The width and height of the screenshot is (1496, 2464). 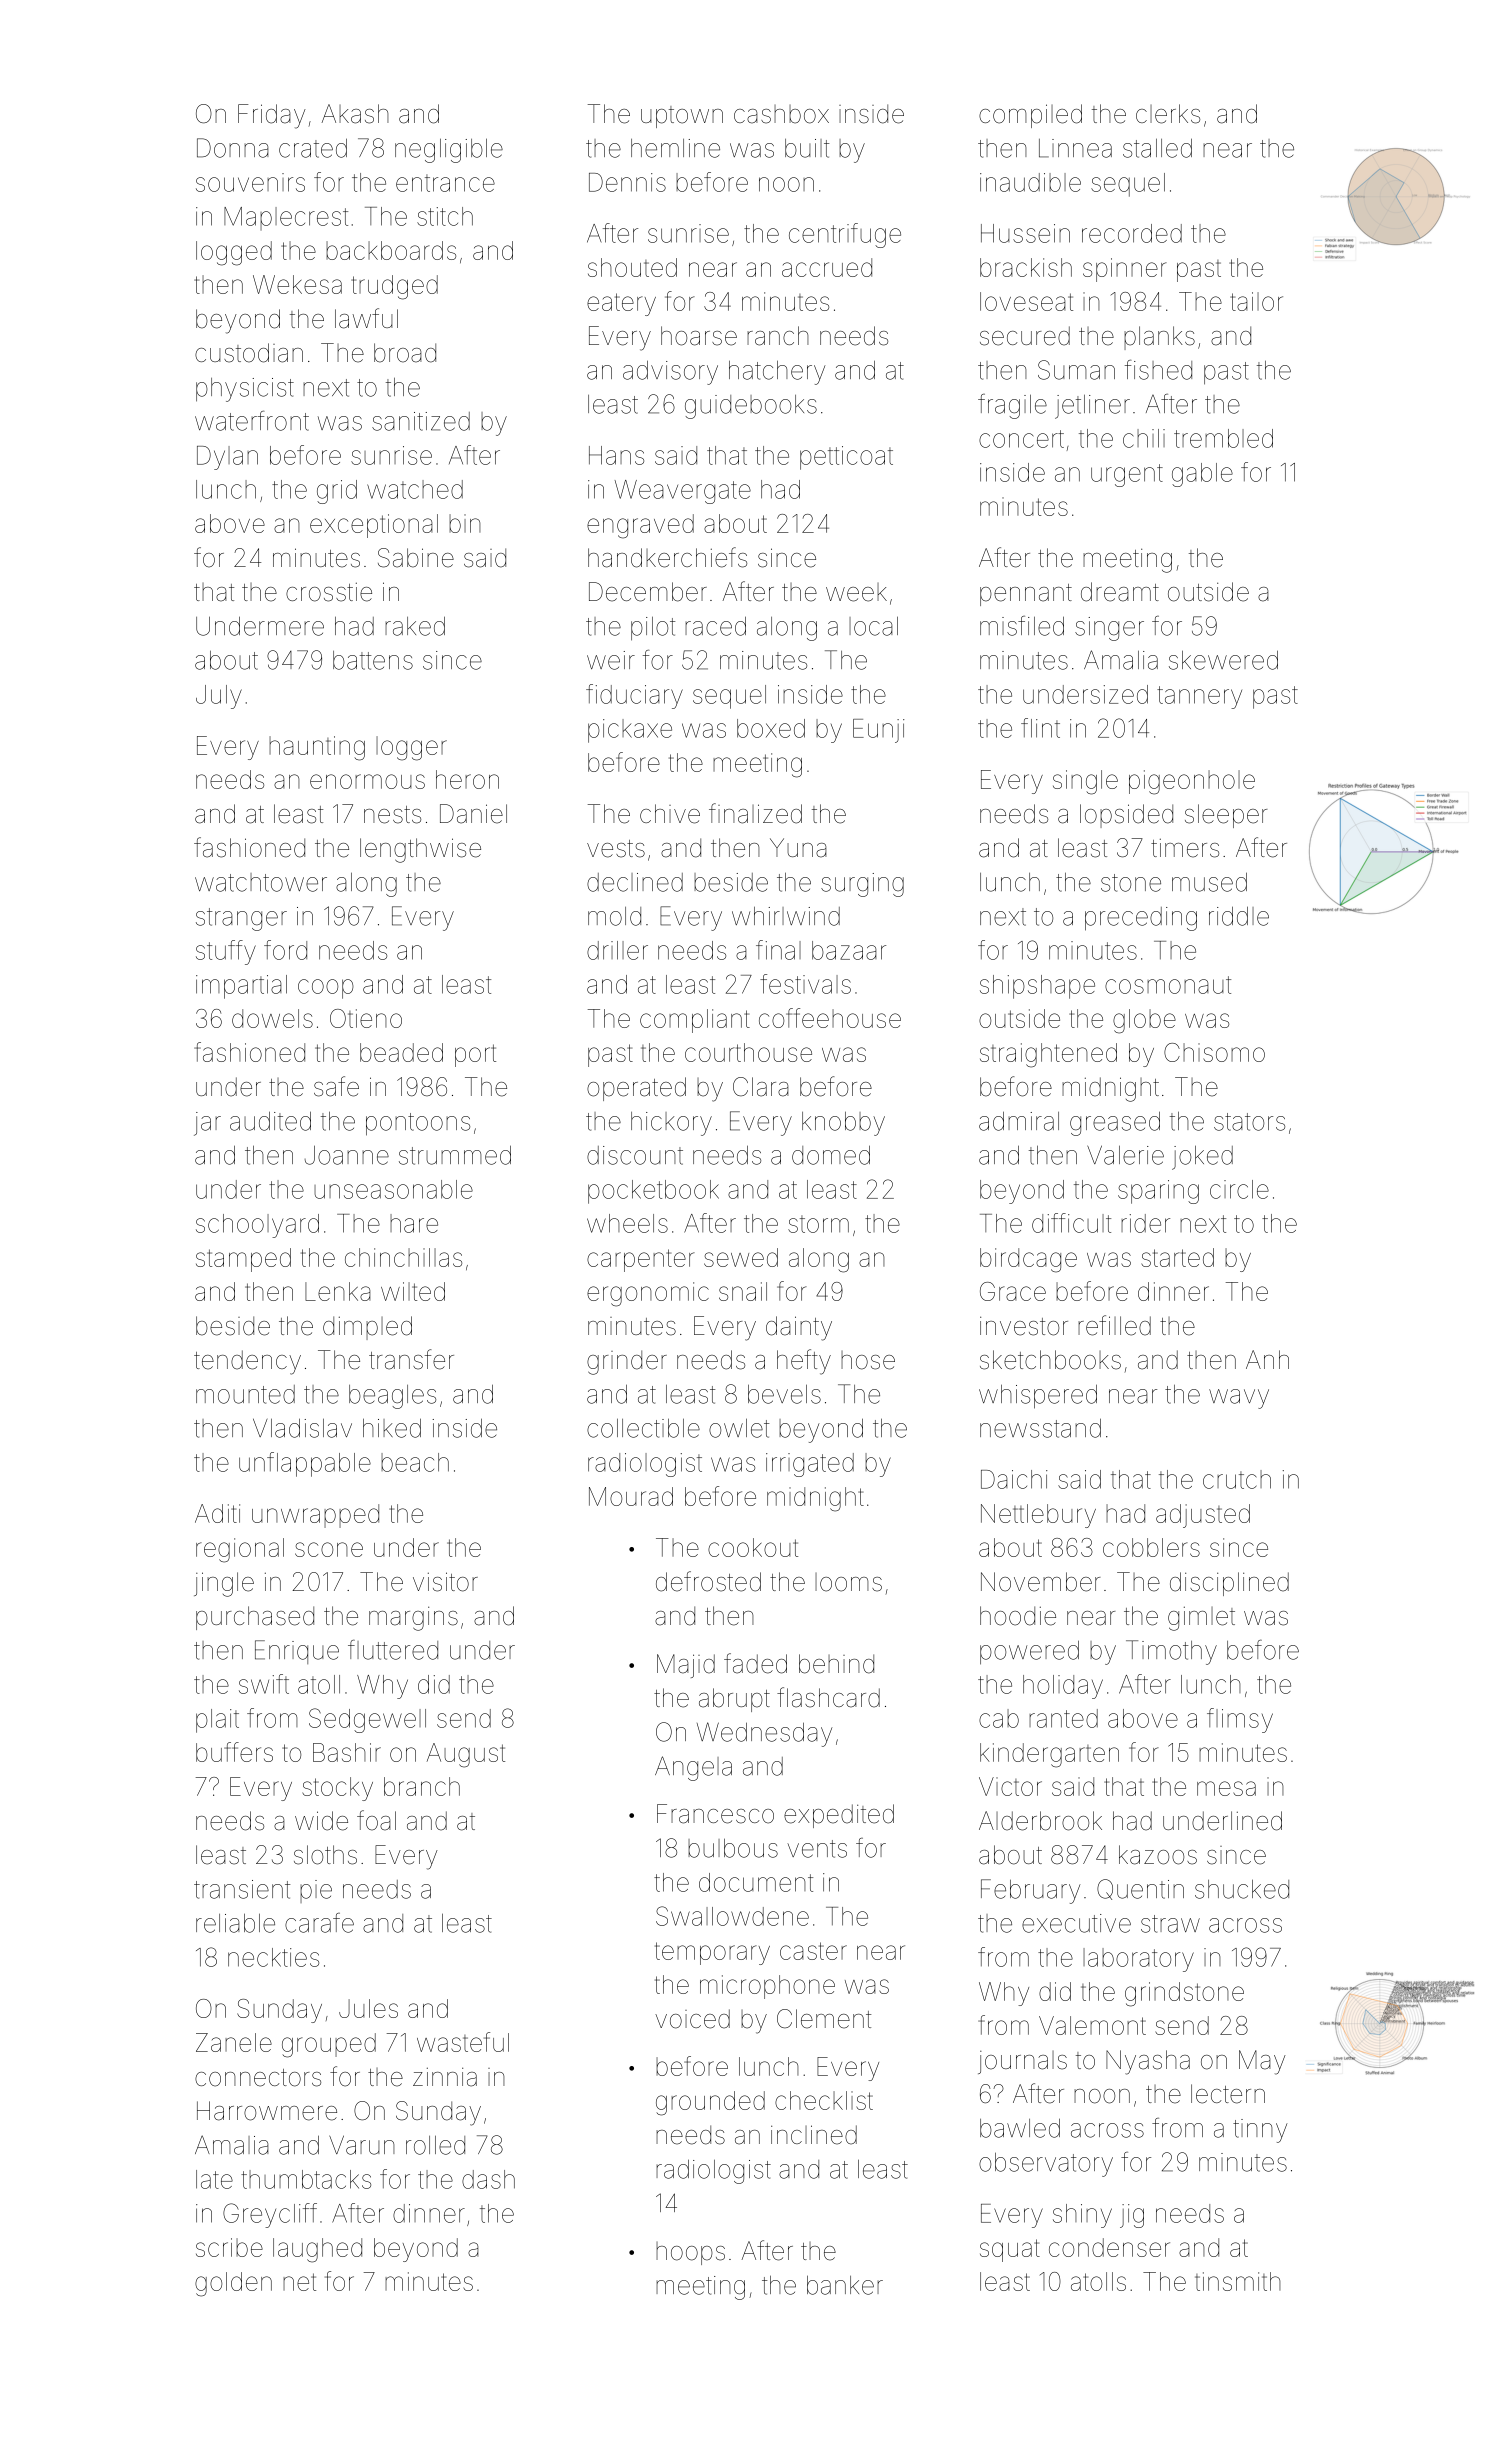 I want to click on bazaar, so click(x=849, y=950).
